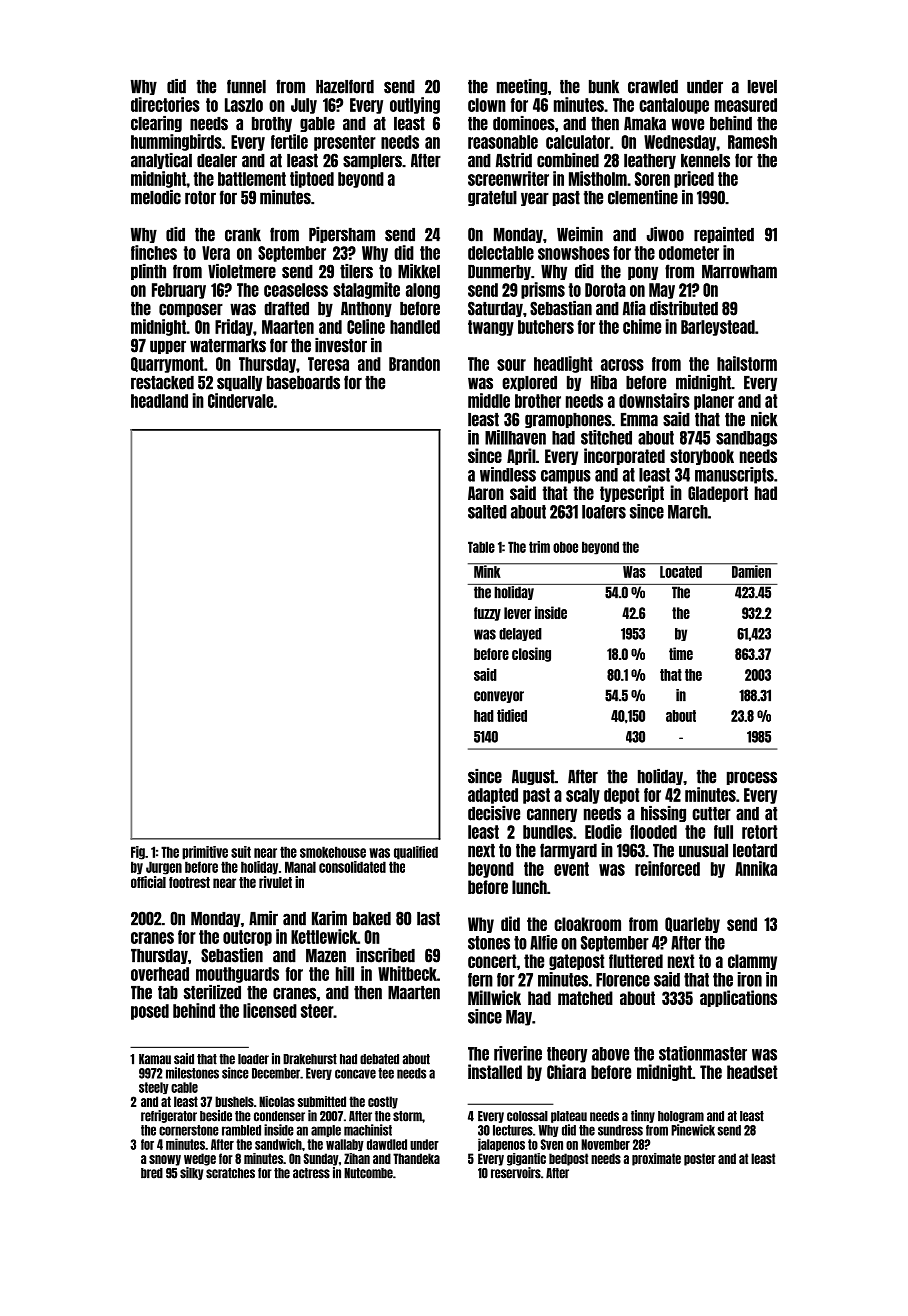 The height and width of the page is (1316, 908). I want to click on salted, so click(487, 512).
